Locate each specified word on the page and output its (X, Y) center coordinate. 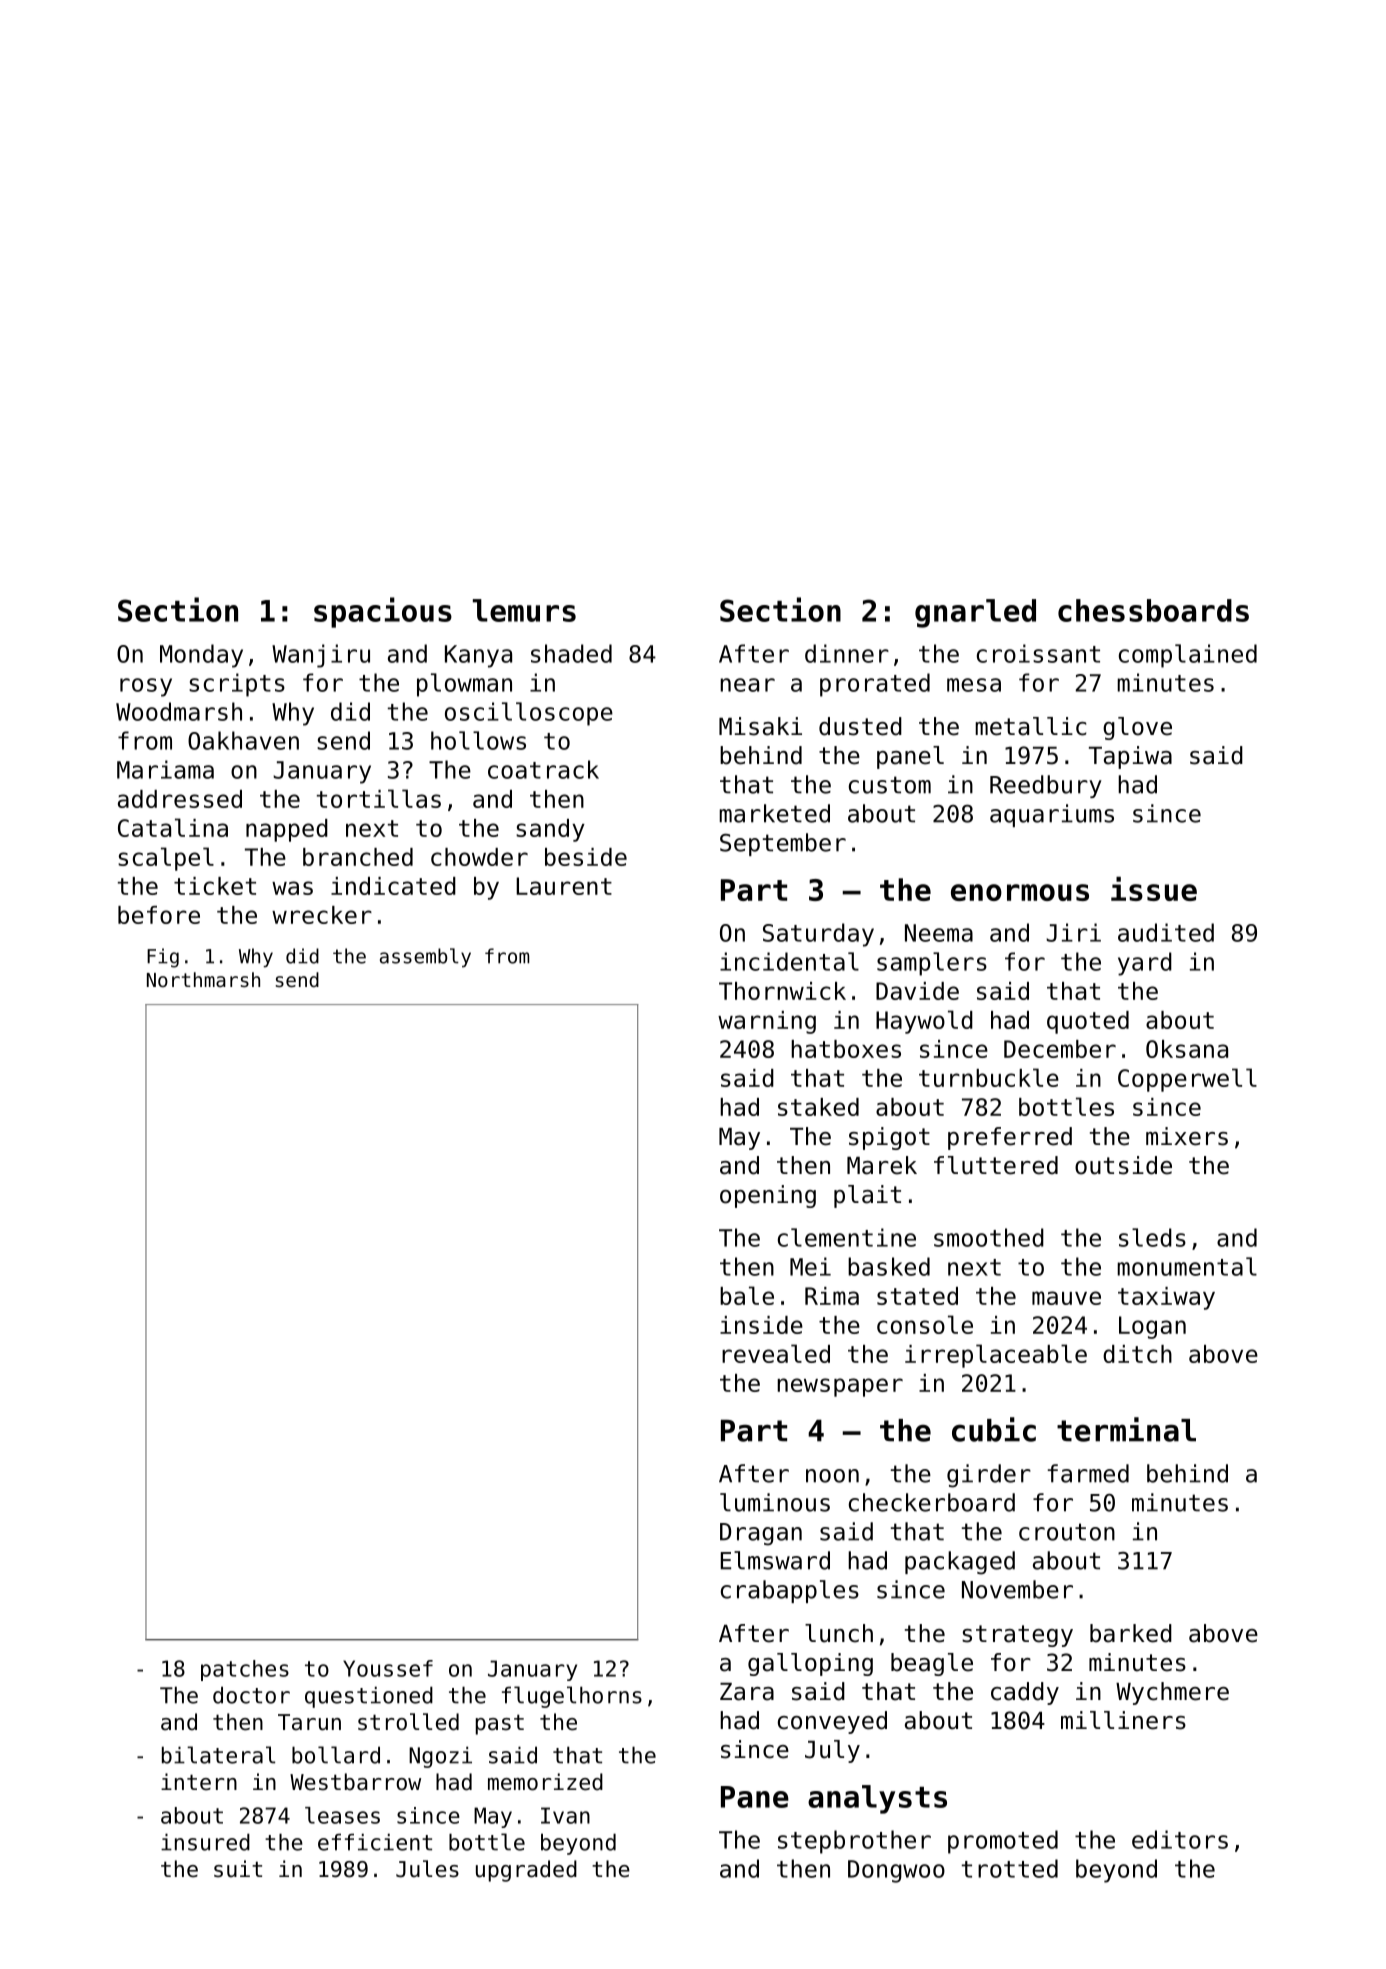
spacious (383, 612)
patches (245, 1670)
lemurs (524, 610)
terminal (1126, 1429)
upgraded (526, 1871)
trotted (1010, 1868)
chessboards (1153, 610)
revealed (776, 1353)
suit (238, 1869)
